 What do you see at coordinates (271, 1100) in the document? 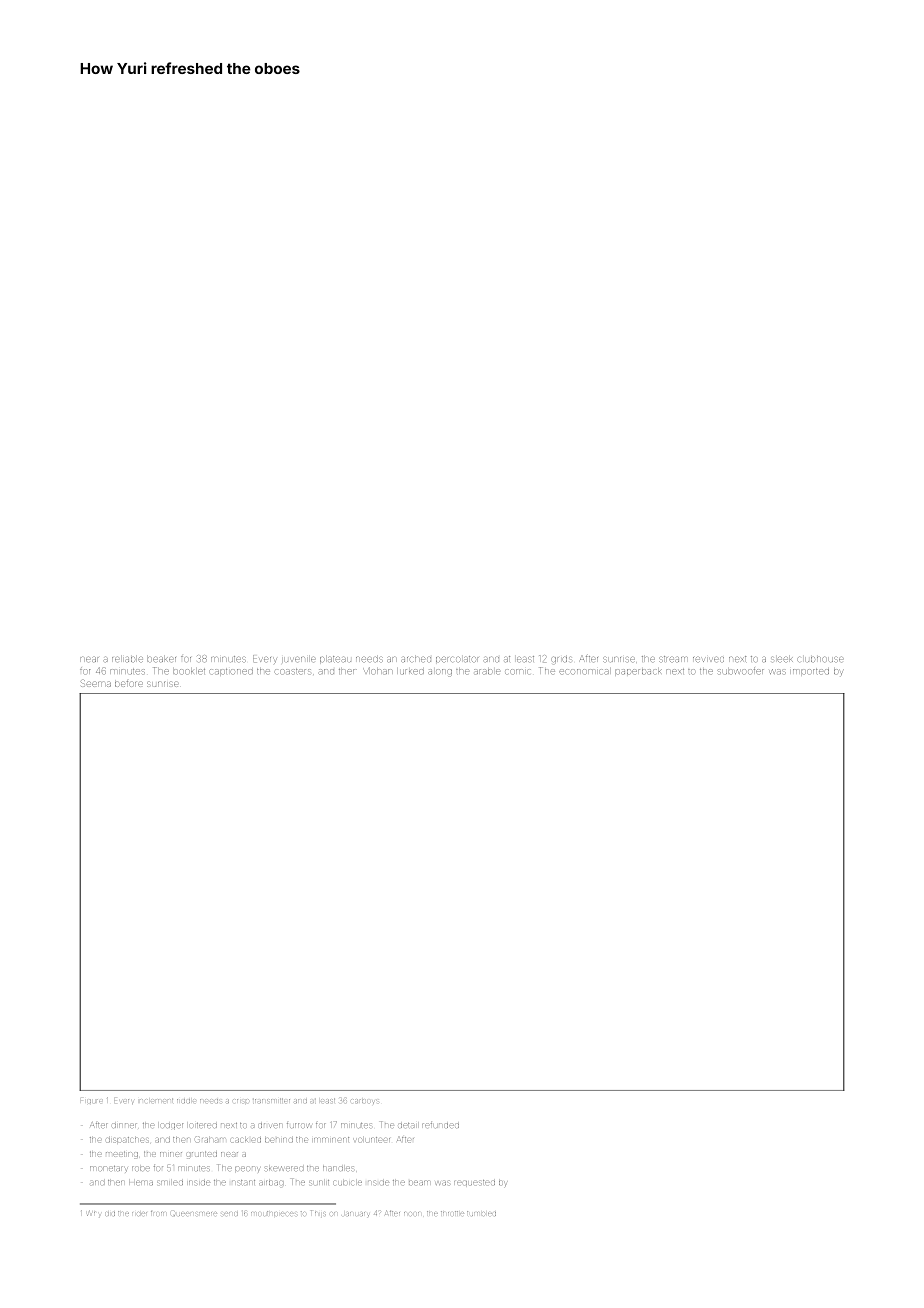
I see `transmitter` at bounding box center [271, 1100].
